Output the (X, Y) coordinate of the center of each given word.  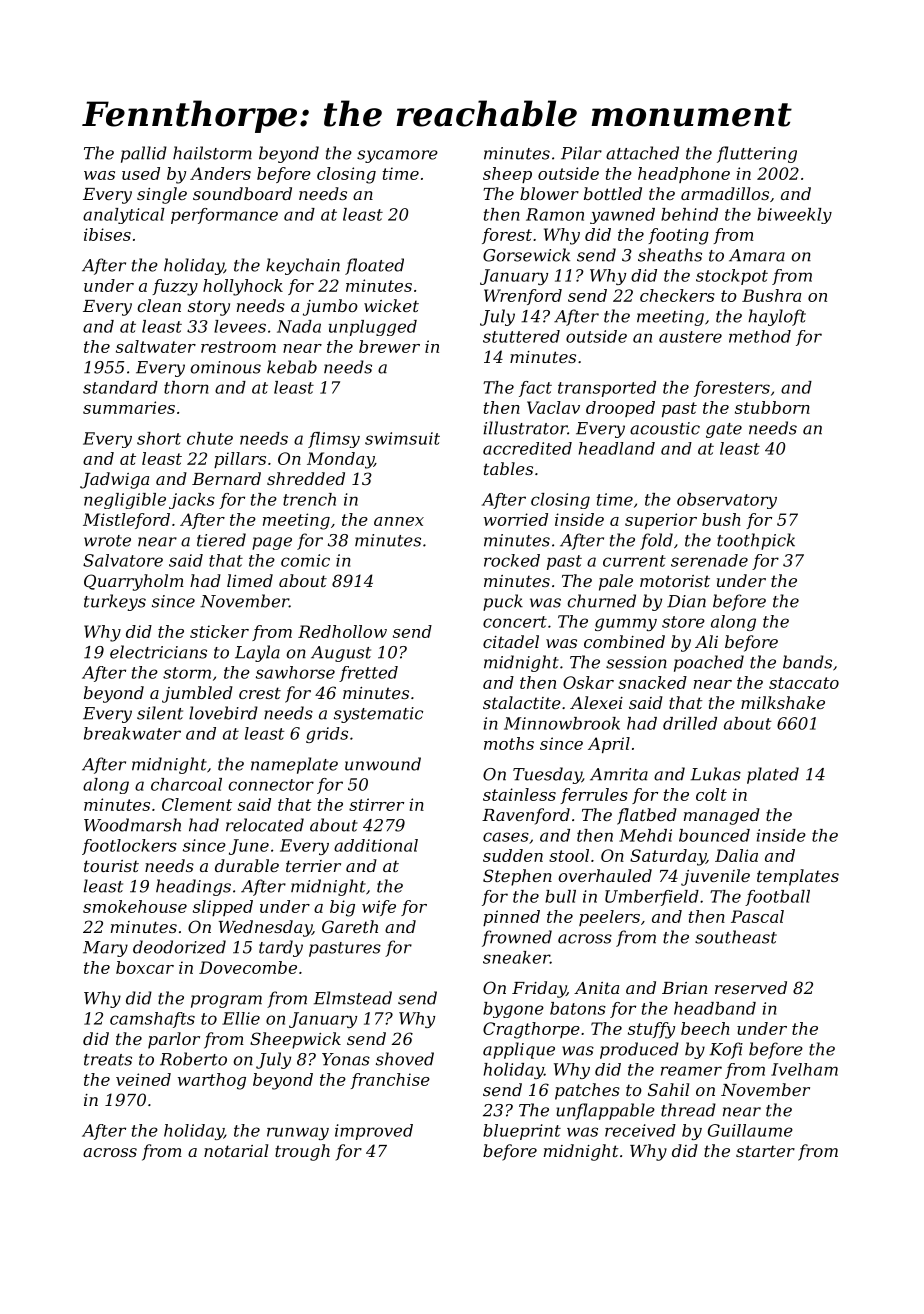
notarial (236, 1150)
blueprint (522, 1132)
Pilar (581, 153)
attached (642, 153)
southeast (736, 937)
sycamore (397, 156)
